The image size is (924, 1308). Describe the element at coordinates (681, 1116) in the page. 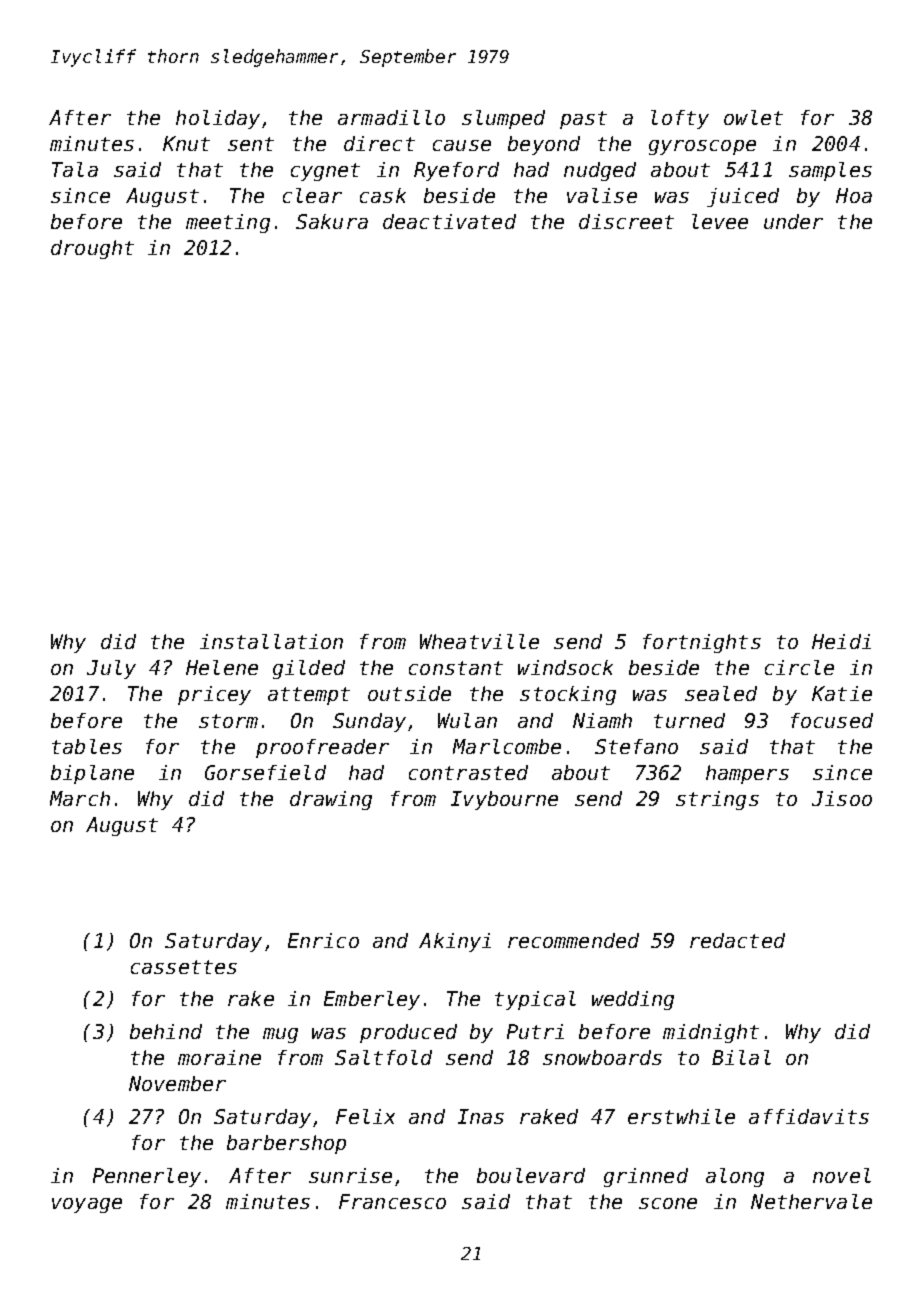

I see `erstwhile` at that location.
